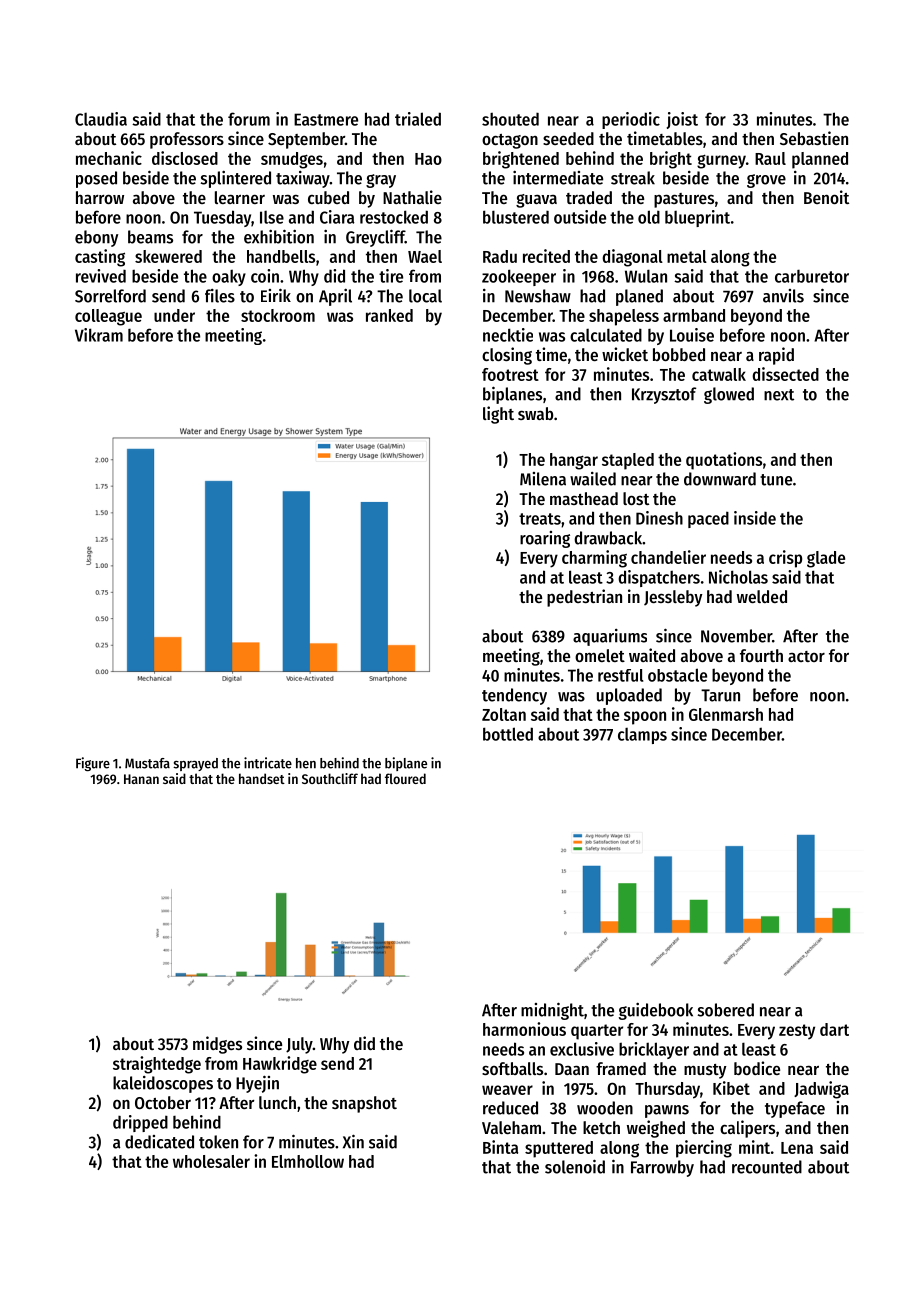 This image has height=1311, width=924. What do you see at coordinates (642, 736) in the image?
I see `clamps` at bounding box center [642, 736].
